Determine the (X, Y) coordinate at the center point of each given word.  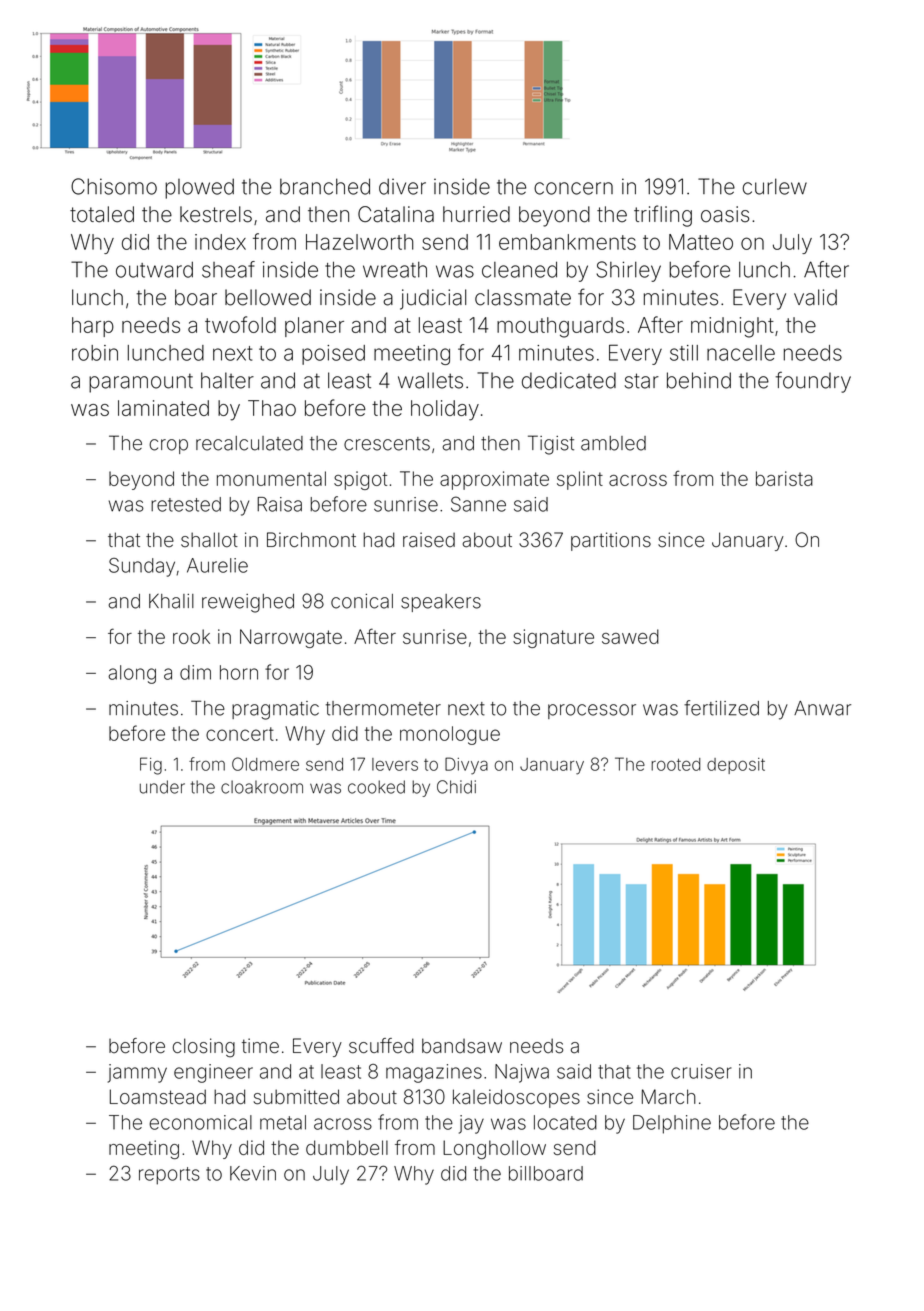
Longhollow (494, 1149)
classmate (523, 297)
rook (191, 636)
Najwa (522, 1073)
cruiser (701, 1071)
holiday (445, 410)
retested (186, 504)
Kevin (253, 1173)
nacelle (741, 353)
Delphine (672, 1124)
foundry (813, 382)
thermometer (383, 708)
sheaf (228, 269)
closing (204, 1048)
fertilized (721, 708)
